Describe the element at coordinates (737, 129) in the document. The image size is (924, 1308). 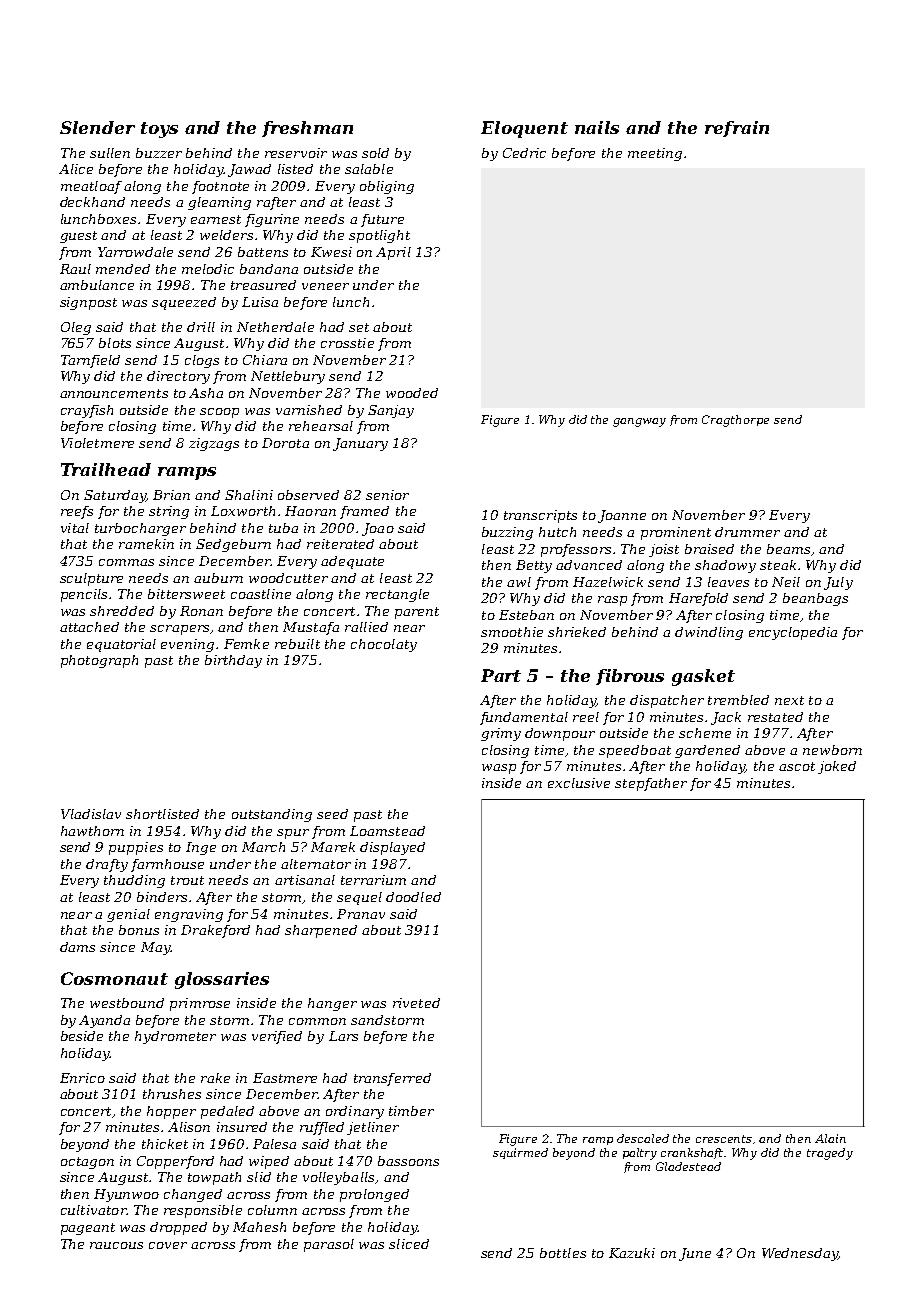
I see `refrain` at that location.
